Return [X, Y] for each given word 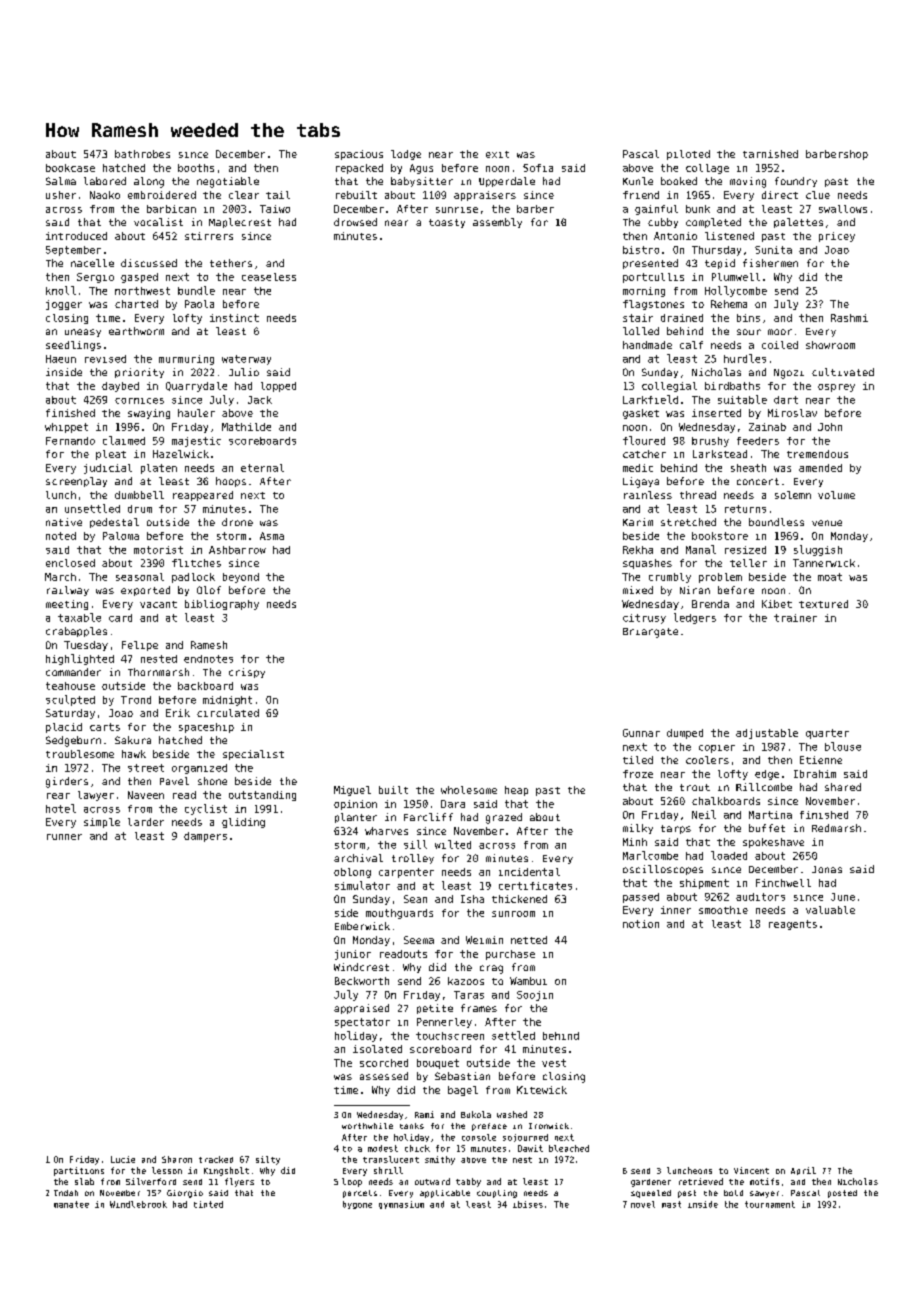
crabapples [76, 632]
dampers [205, 837]
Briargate [650, 633]
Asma [272, 536]
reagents [793, 925]
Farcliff [428, 817]
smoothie [723, 910]
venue [827, 523]
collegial [669, 387]
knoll [61, 290]
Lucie [123, 1159]
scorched [384, 1063]
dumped [685, 734]
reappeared [203, 496]
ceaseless [269, 277]
